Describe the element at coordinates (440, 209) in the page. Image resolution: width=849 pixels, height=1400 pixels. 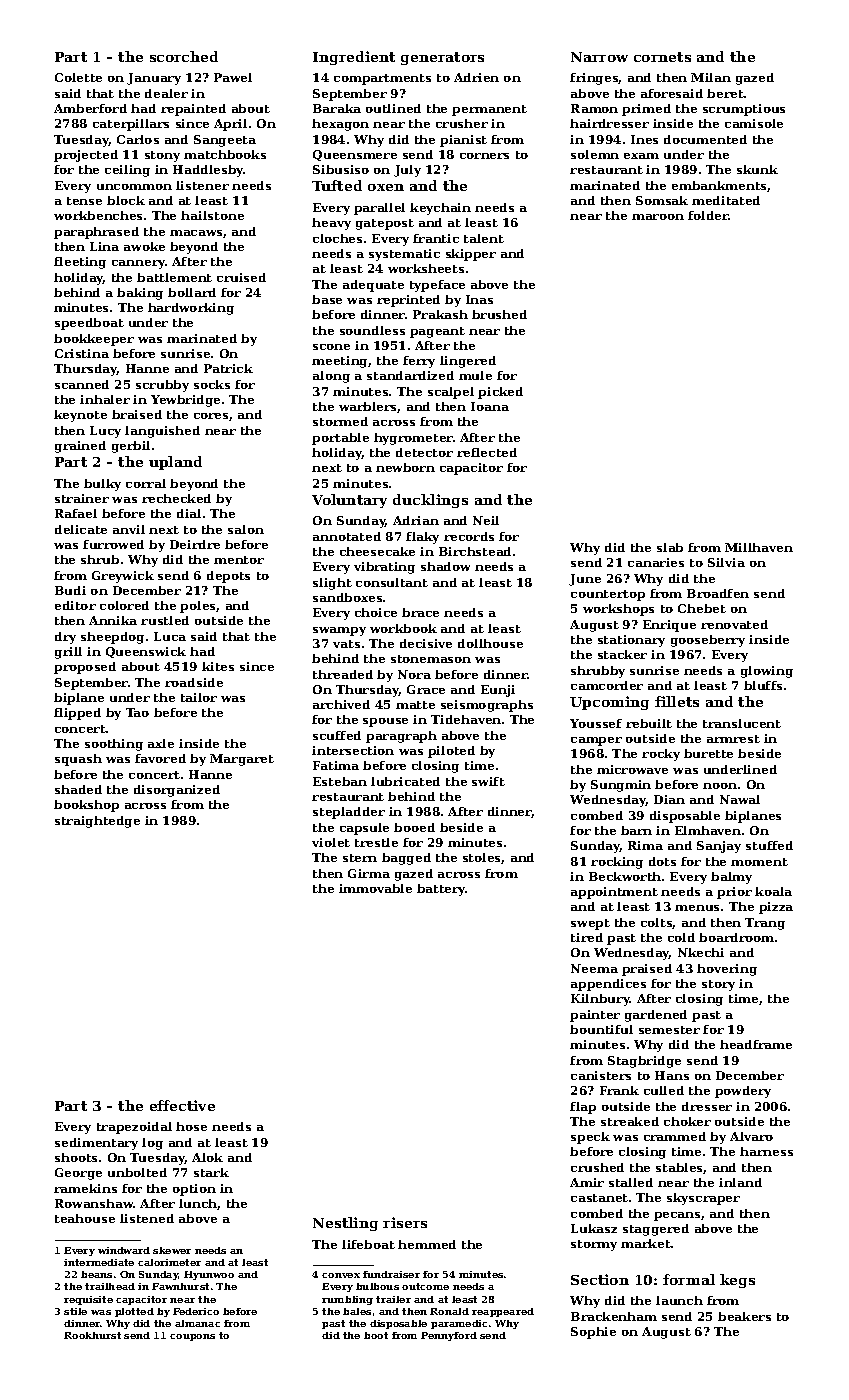
I see `keychain` at that location.
